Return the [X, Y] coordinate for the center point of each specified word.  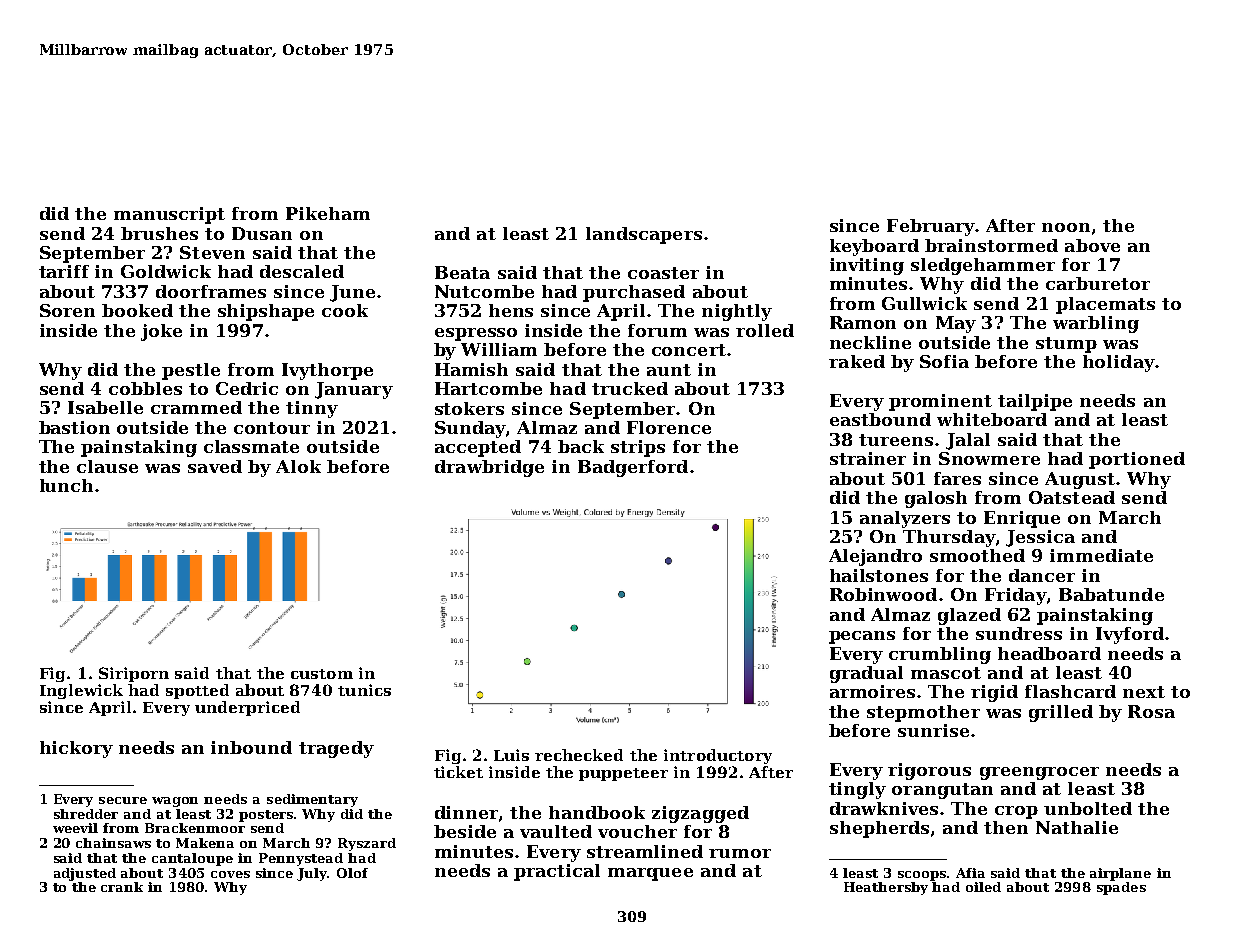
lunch [66, 485]
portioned [1137, 460]
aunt [669, 370]
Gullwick [924, 303]
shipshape [266, 312]
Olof [352, 873]
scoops [923, 876]
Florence [669, 427]
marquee [650, 874]
